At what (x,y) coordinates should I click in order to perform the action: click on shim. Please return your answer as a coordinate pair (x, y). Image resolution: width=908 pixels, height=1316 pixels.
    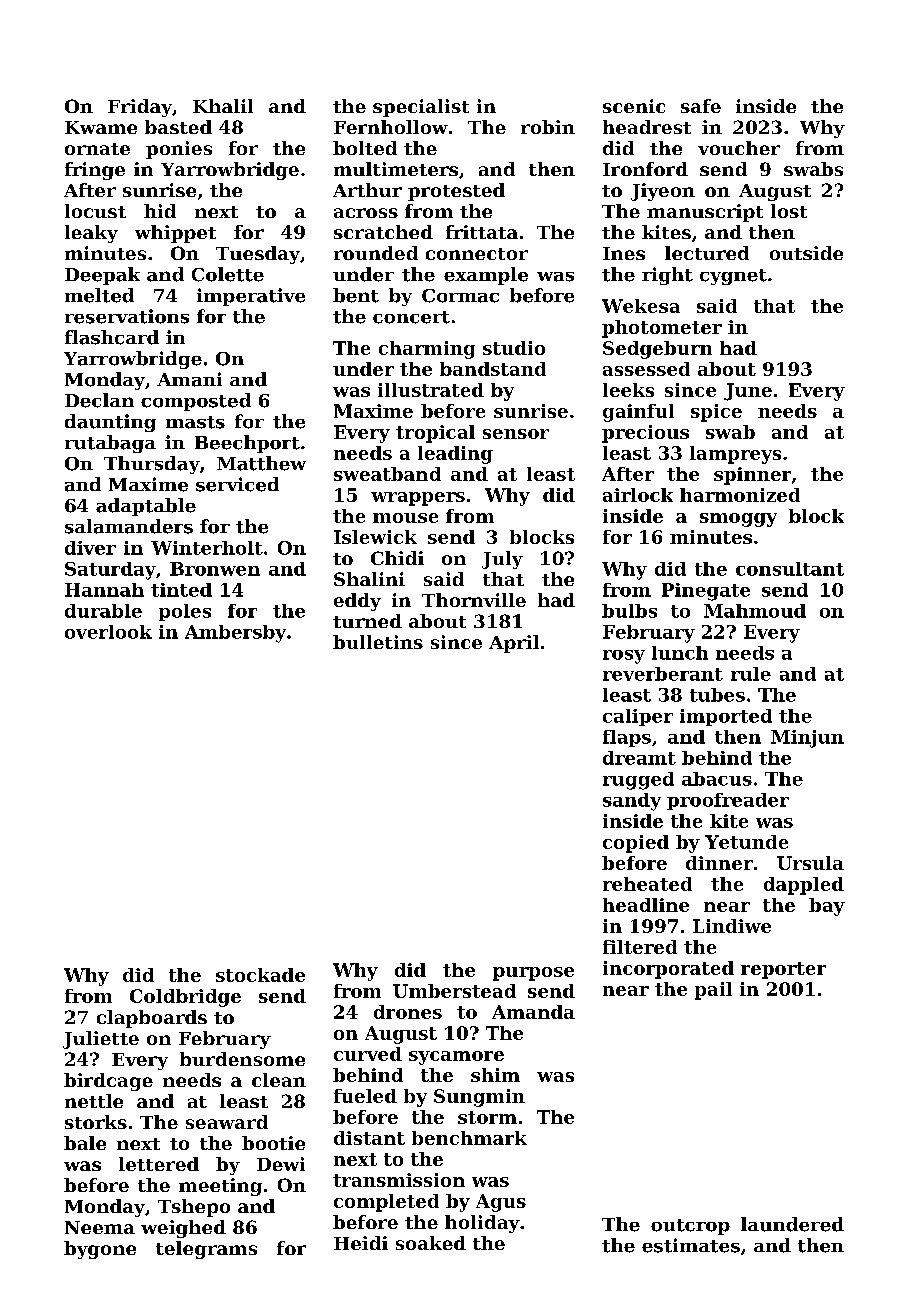
    Looking at the image, I should click on (495, 1075).
